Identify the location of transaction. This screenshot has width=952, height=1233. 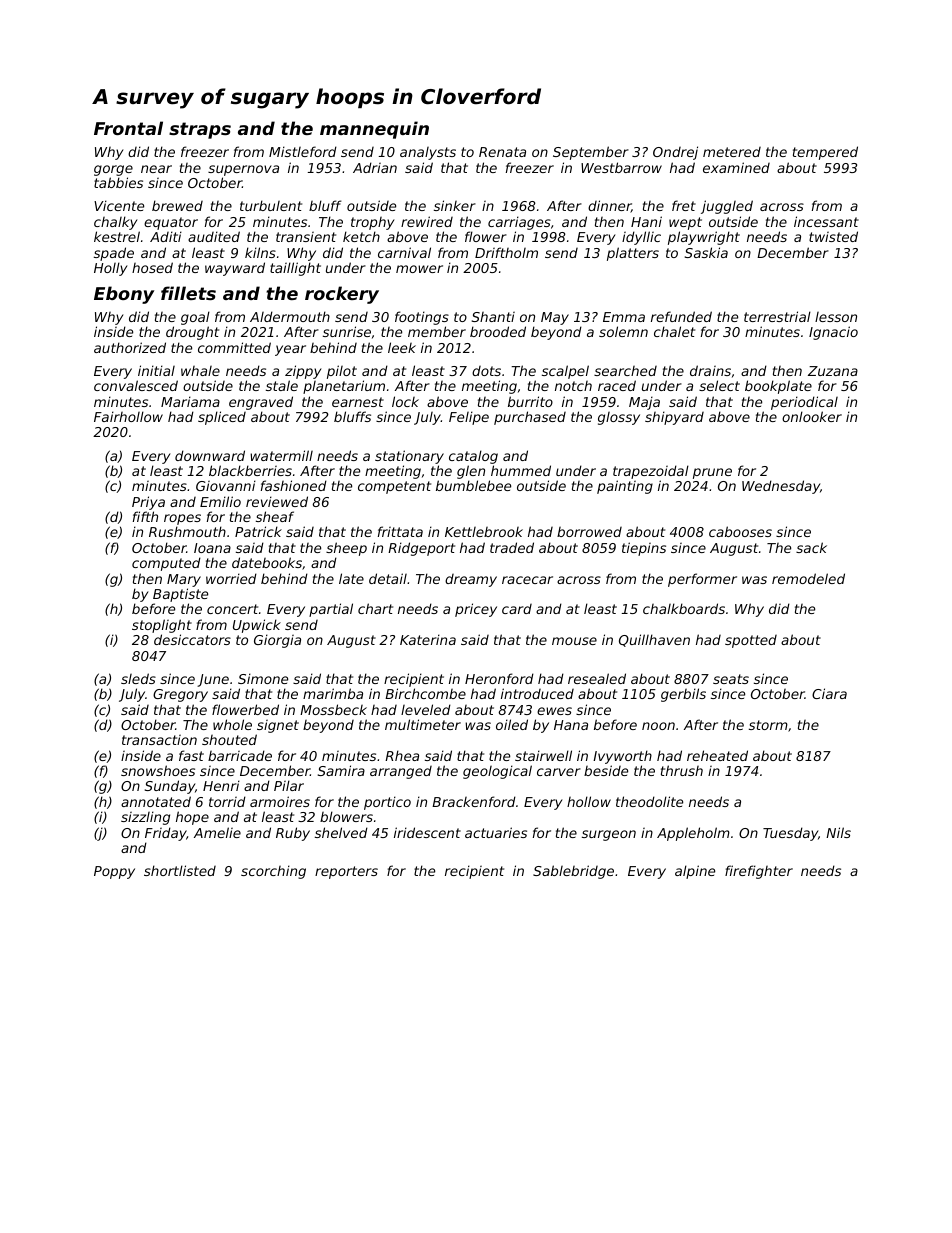
(159, 740).
